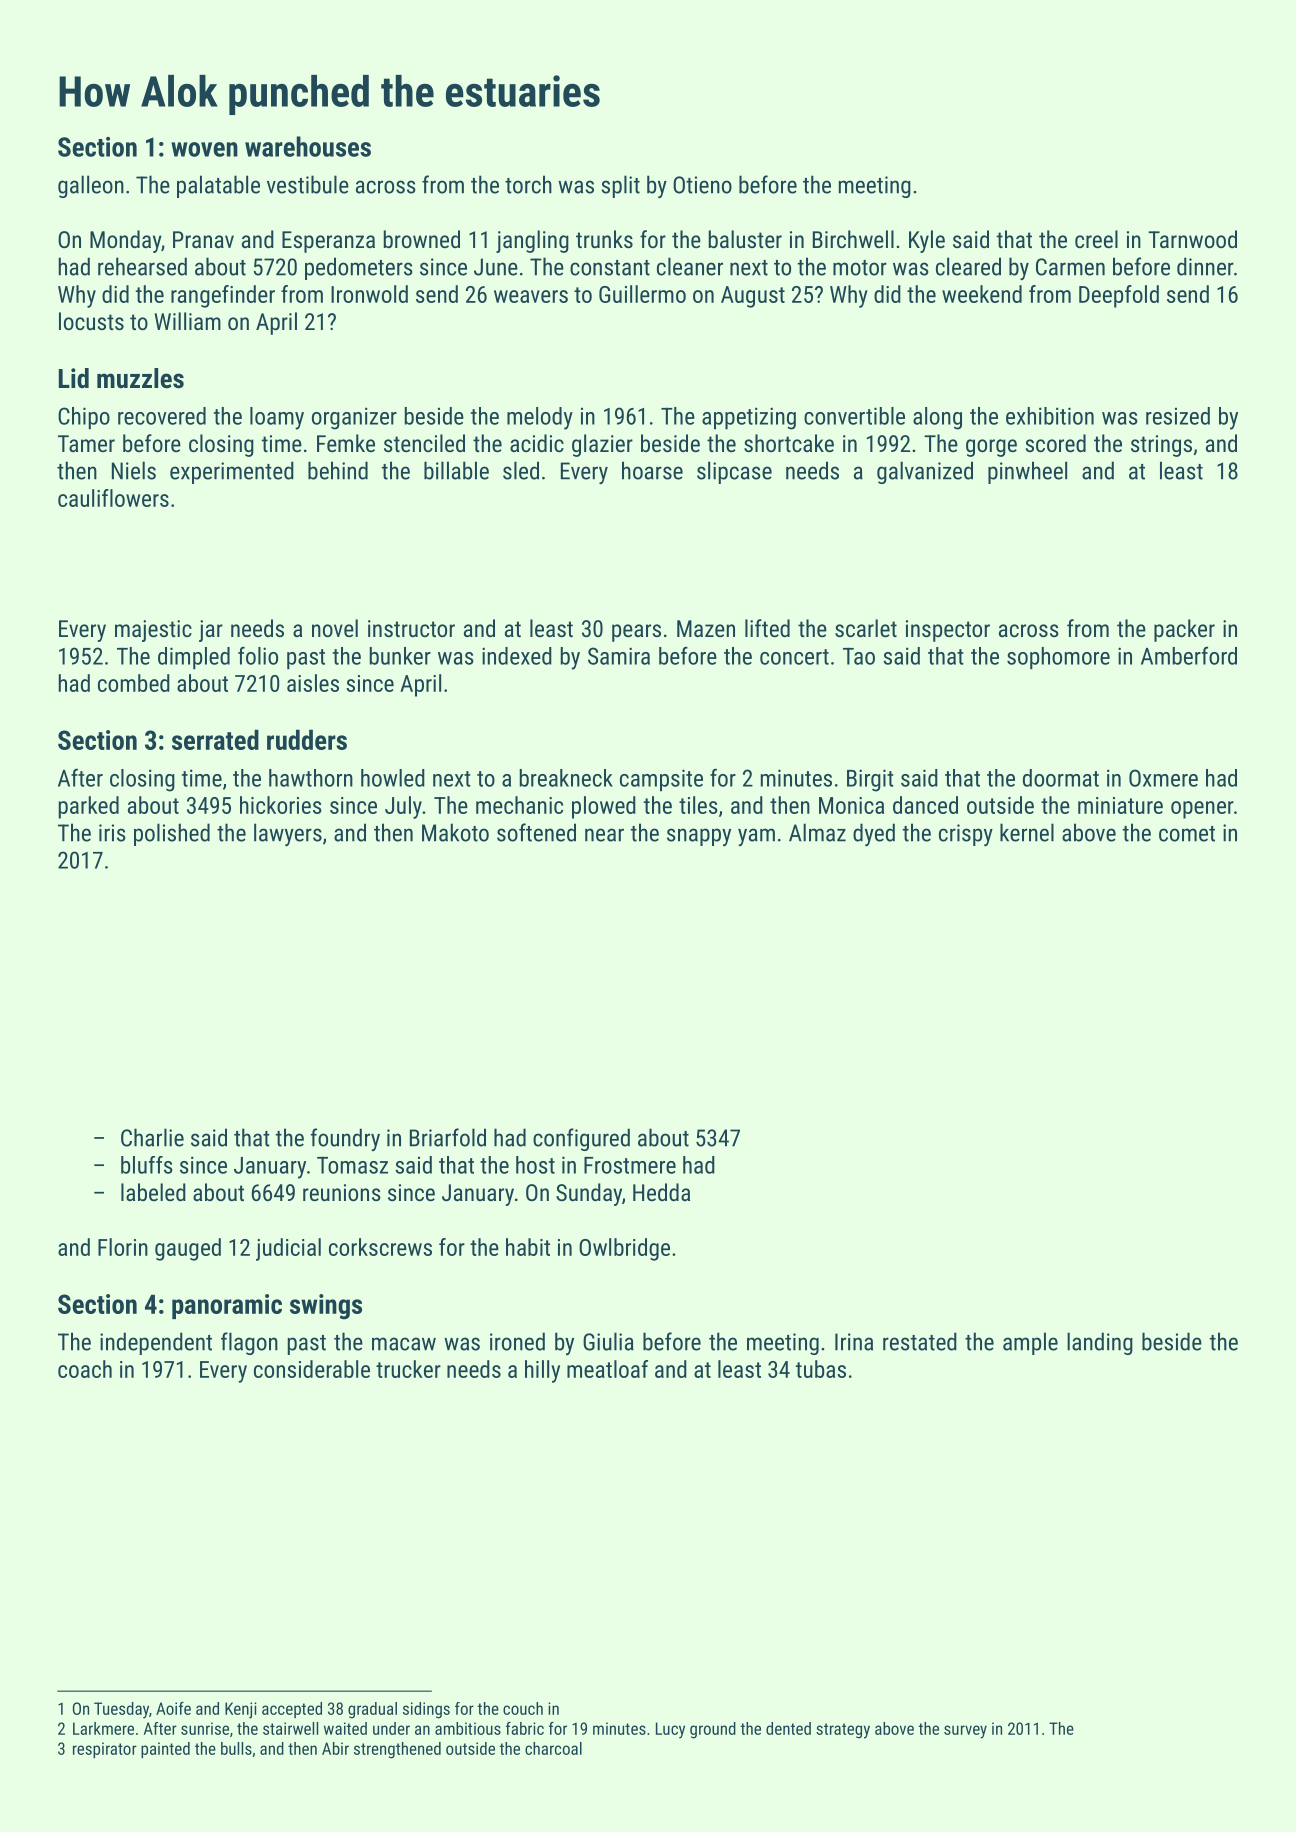 This screenshot has width=1296, height=1832. Describe the element at coordinates (105, 1750) in the screenshot. I see `respirator` at that location.
